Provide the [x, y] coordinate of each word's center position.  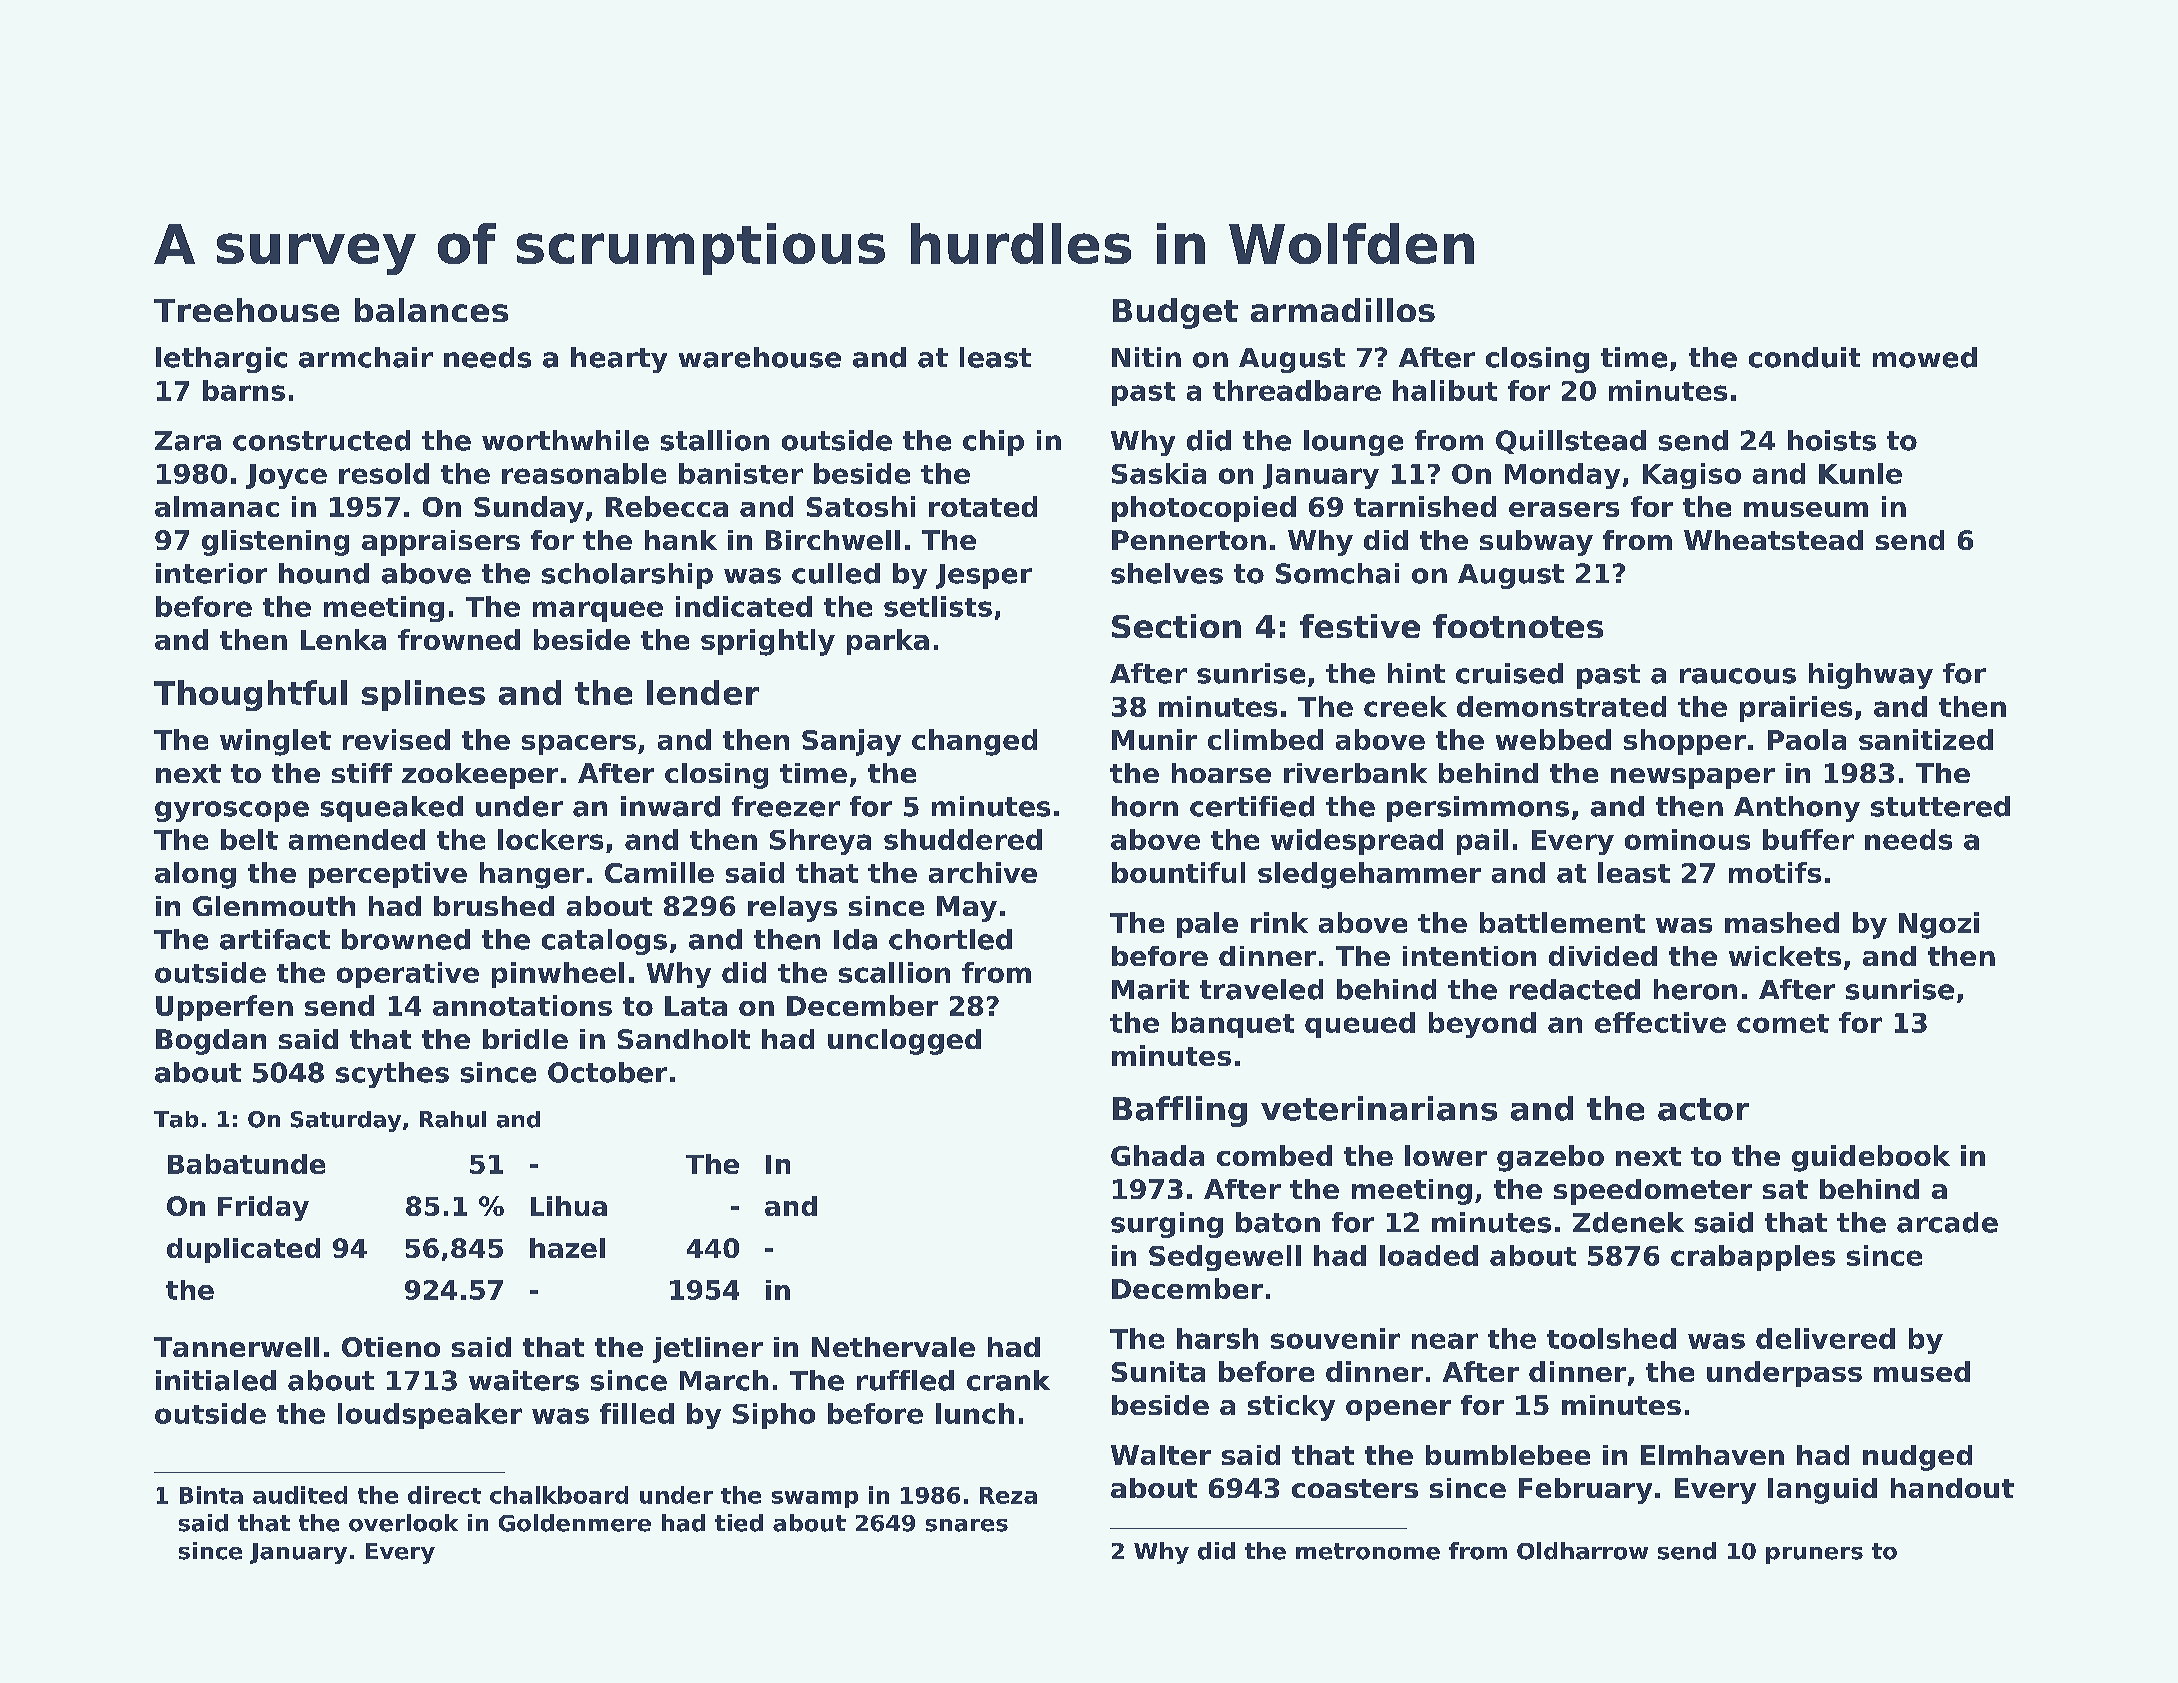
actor [1703, 1109]
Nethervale [893, 1347]
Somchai [1337, 573]
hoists [1832, 440]
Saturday [346, 1121]
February [1585, 1491]
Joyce [286, 476]
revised [396, 739]
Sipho [774, 1416]
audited [300, 1495]
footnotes [1518, 626]
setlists [938, 606]
